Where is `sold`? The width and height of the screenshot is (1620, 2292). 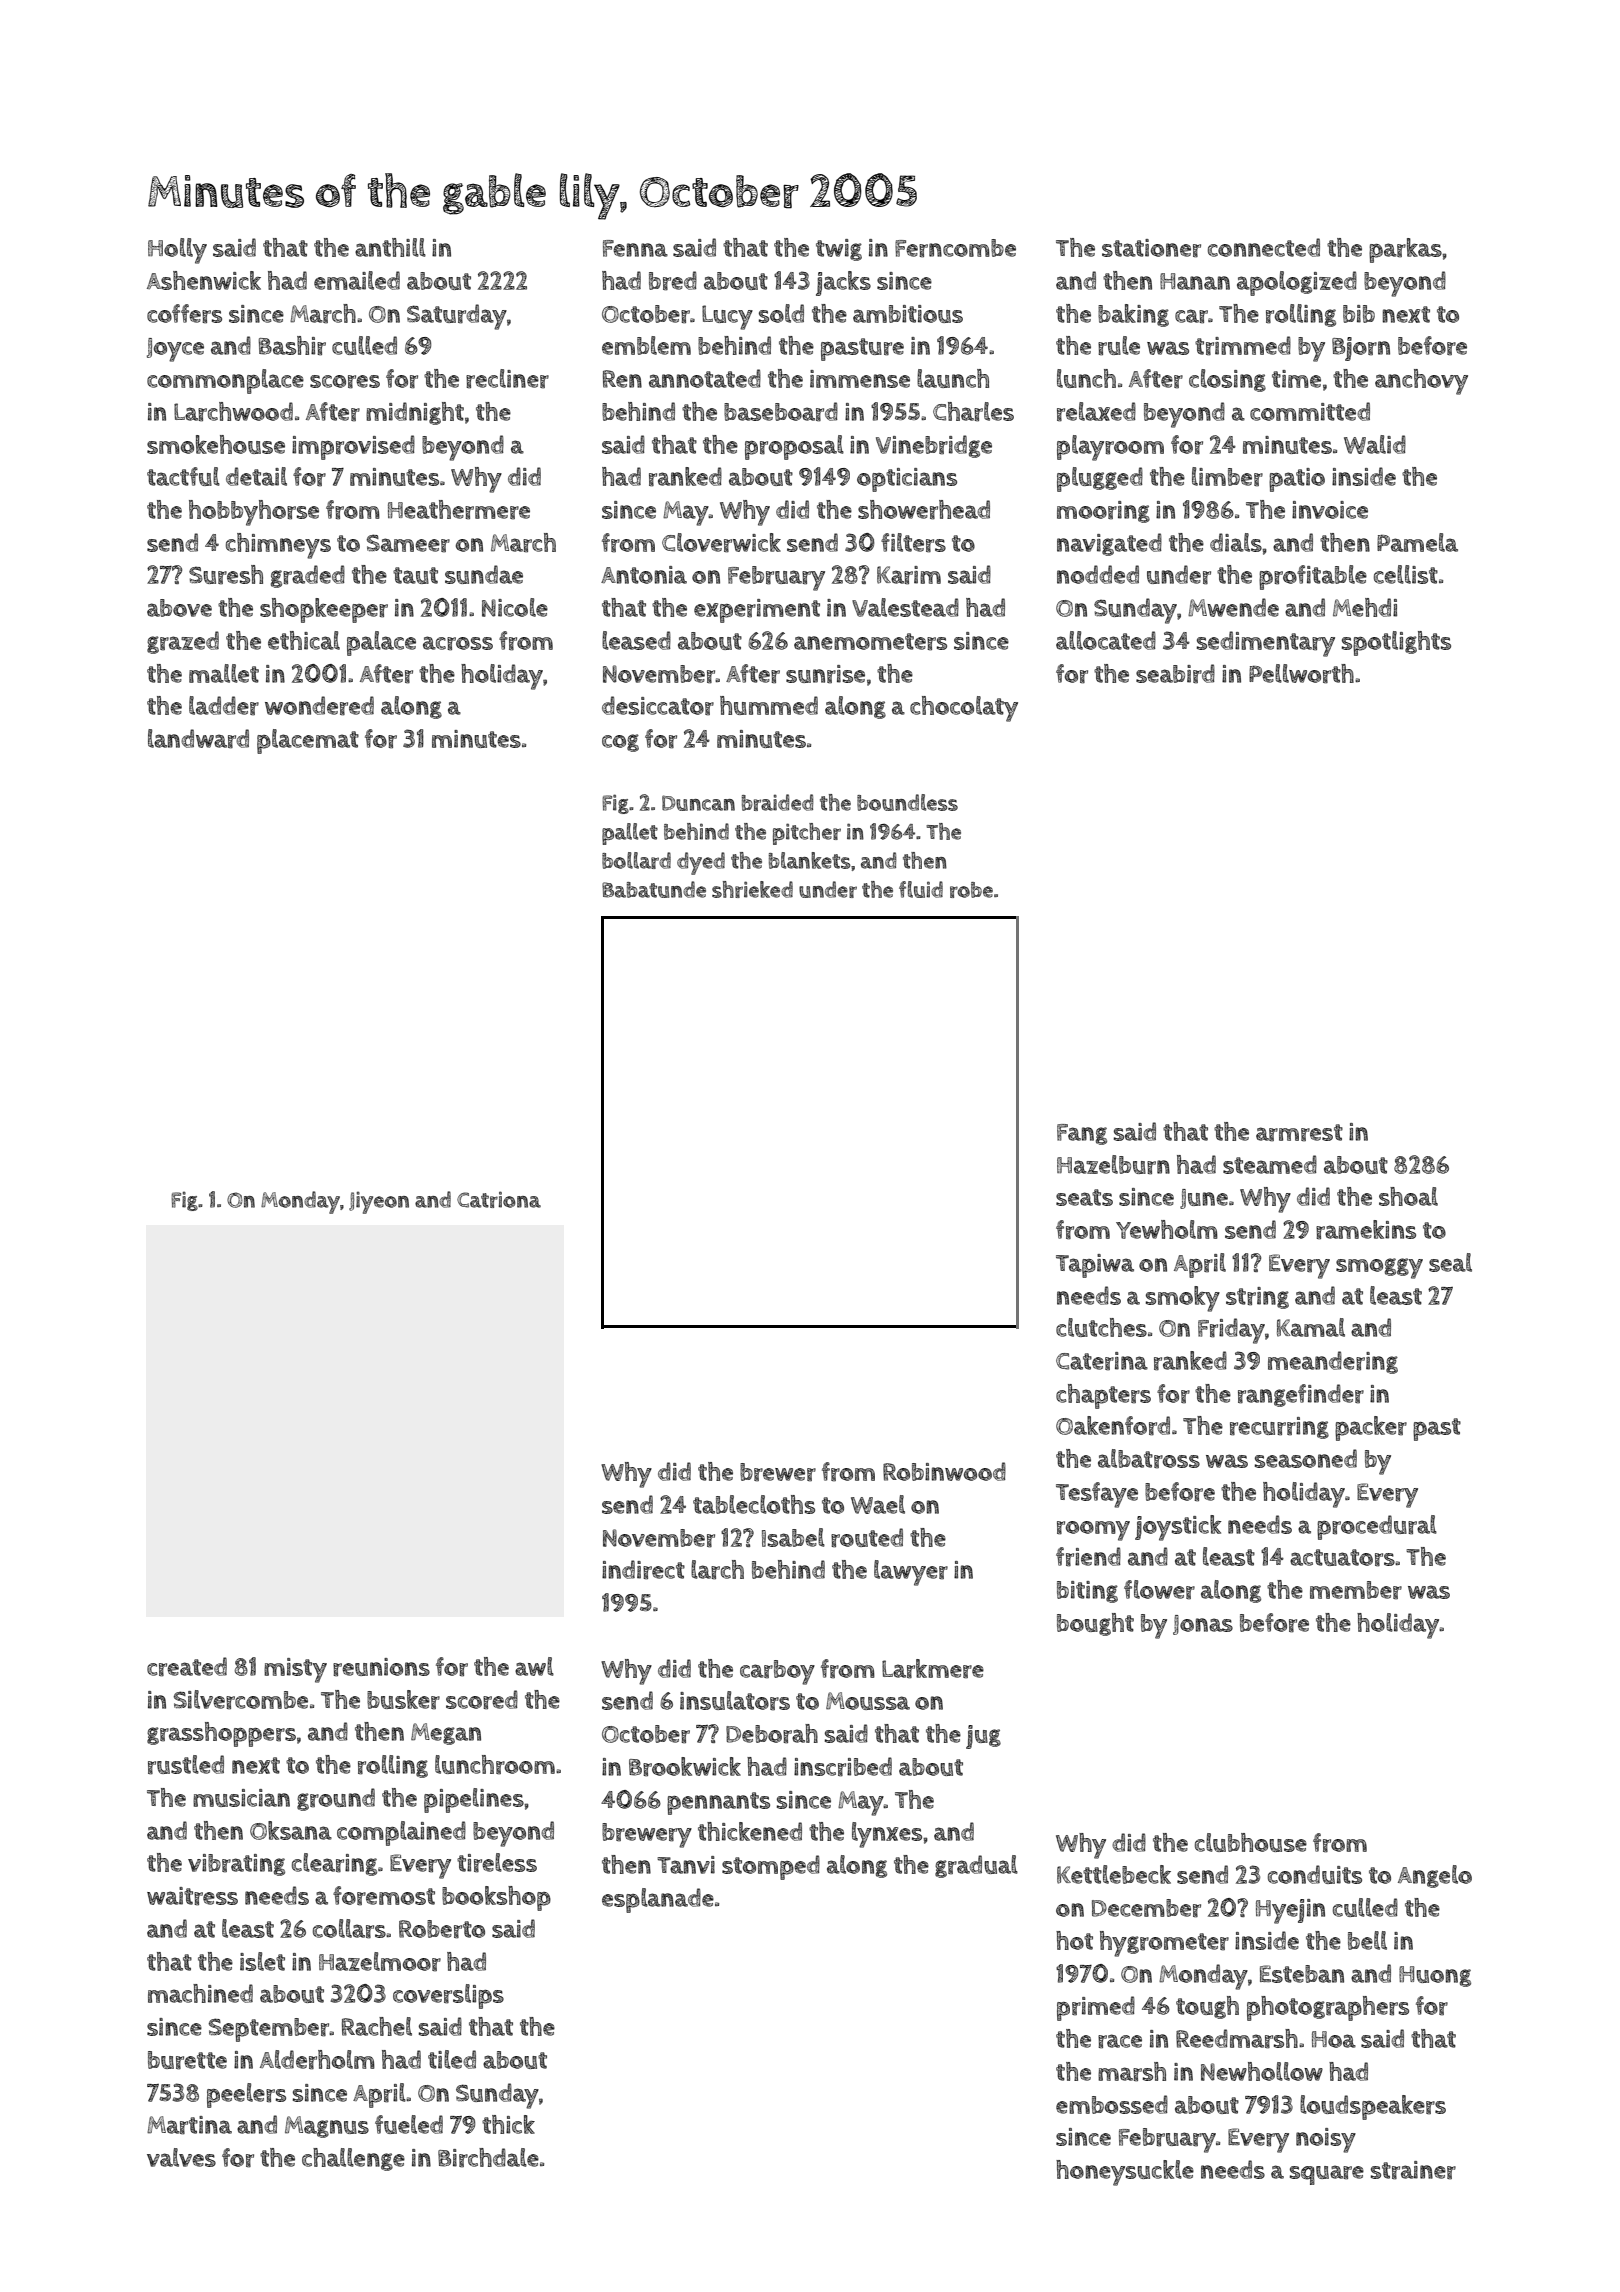 sold is located at coordinates (781, 313).
